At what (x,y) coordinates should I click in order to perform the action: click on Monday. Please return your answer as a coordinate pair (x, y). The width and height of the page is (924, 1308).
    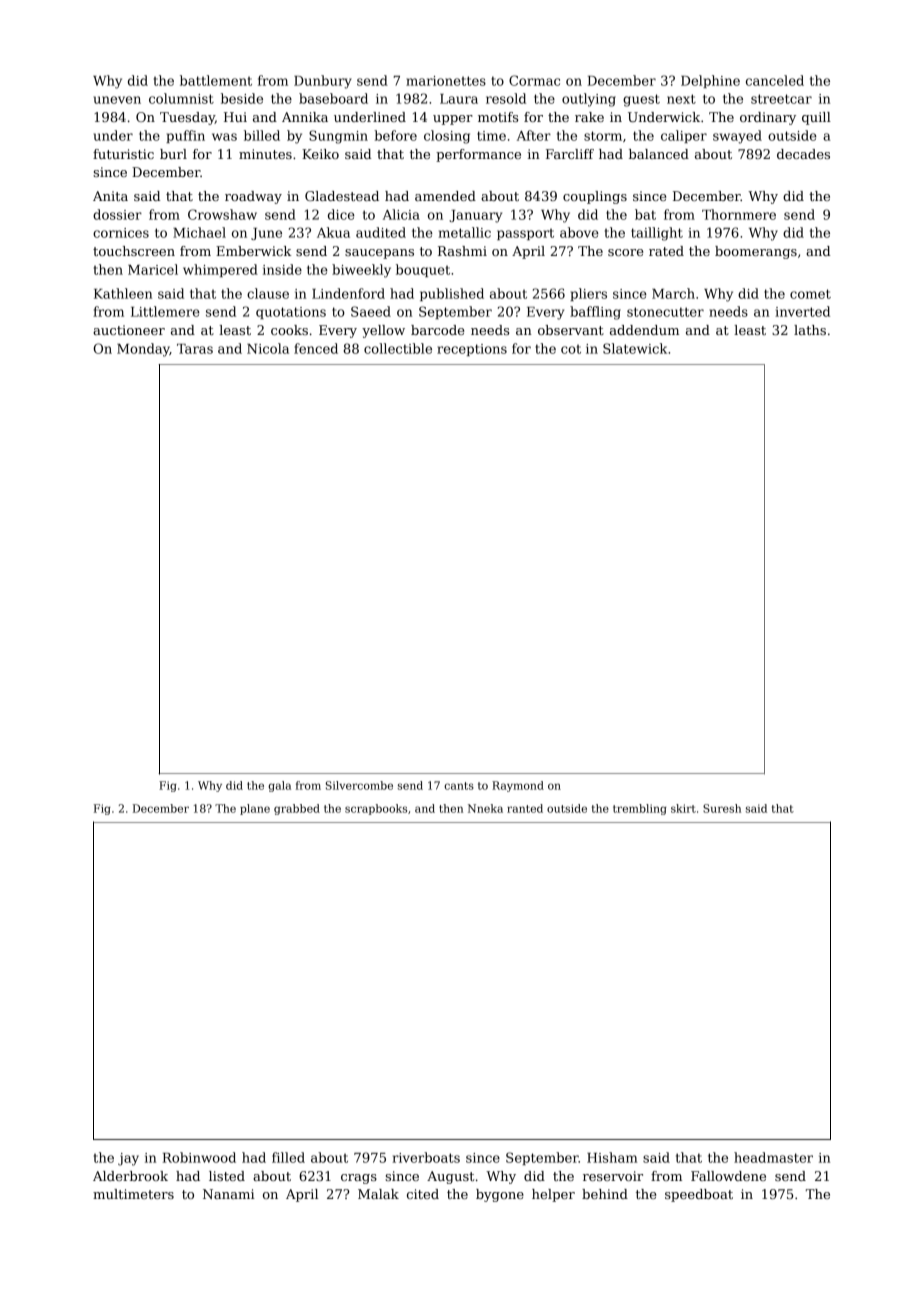
    Looking at the image, I should click on (143, 350).
